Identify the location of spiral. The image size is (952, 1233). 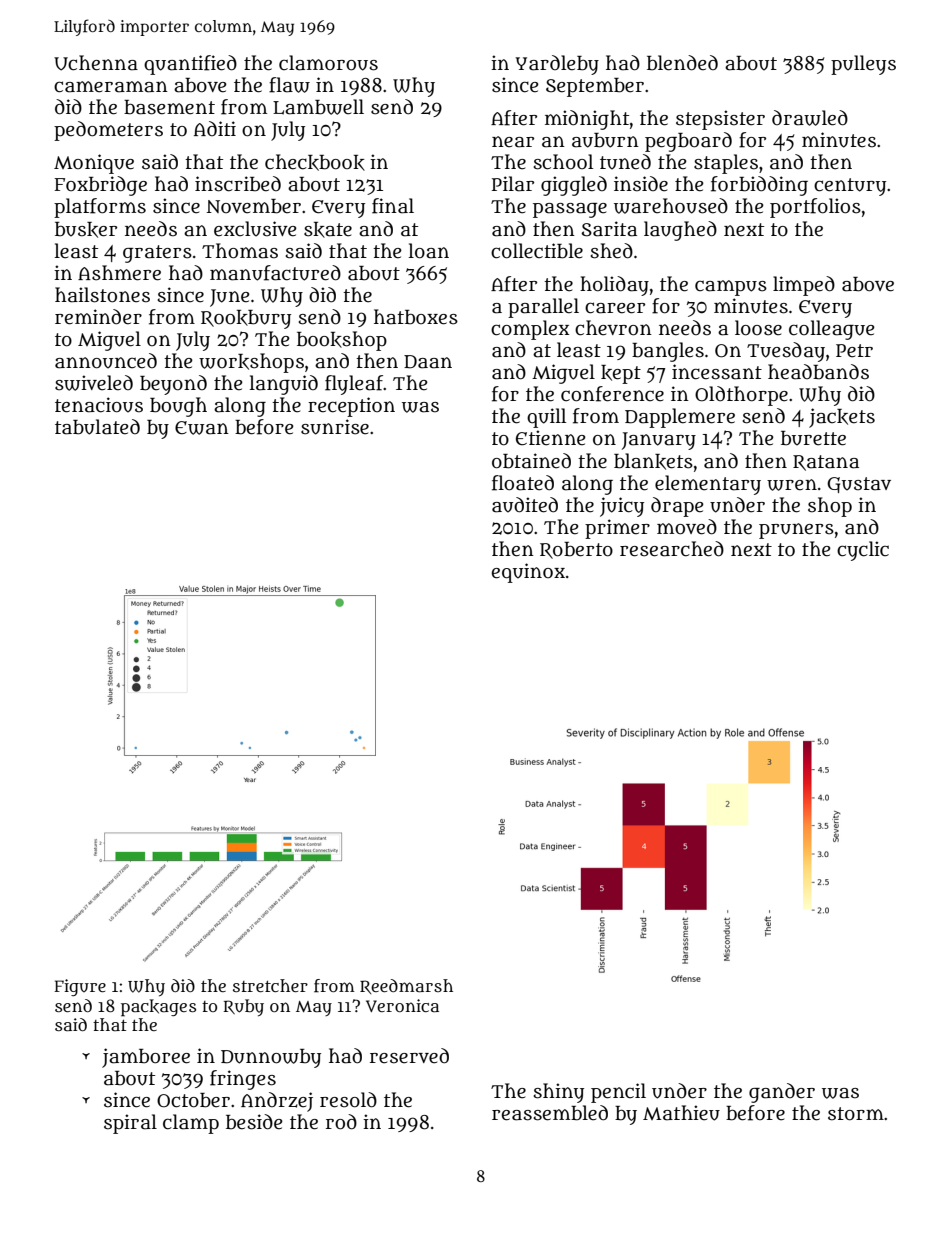
(130, 1124).
